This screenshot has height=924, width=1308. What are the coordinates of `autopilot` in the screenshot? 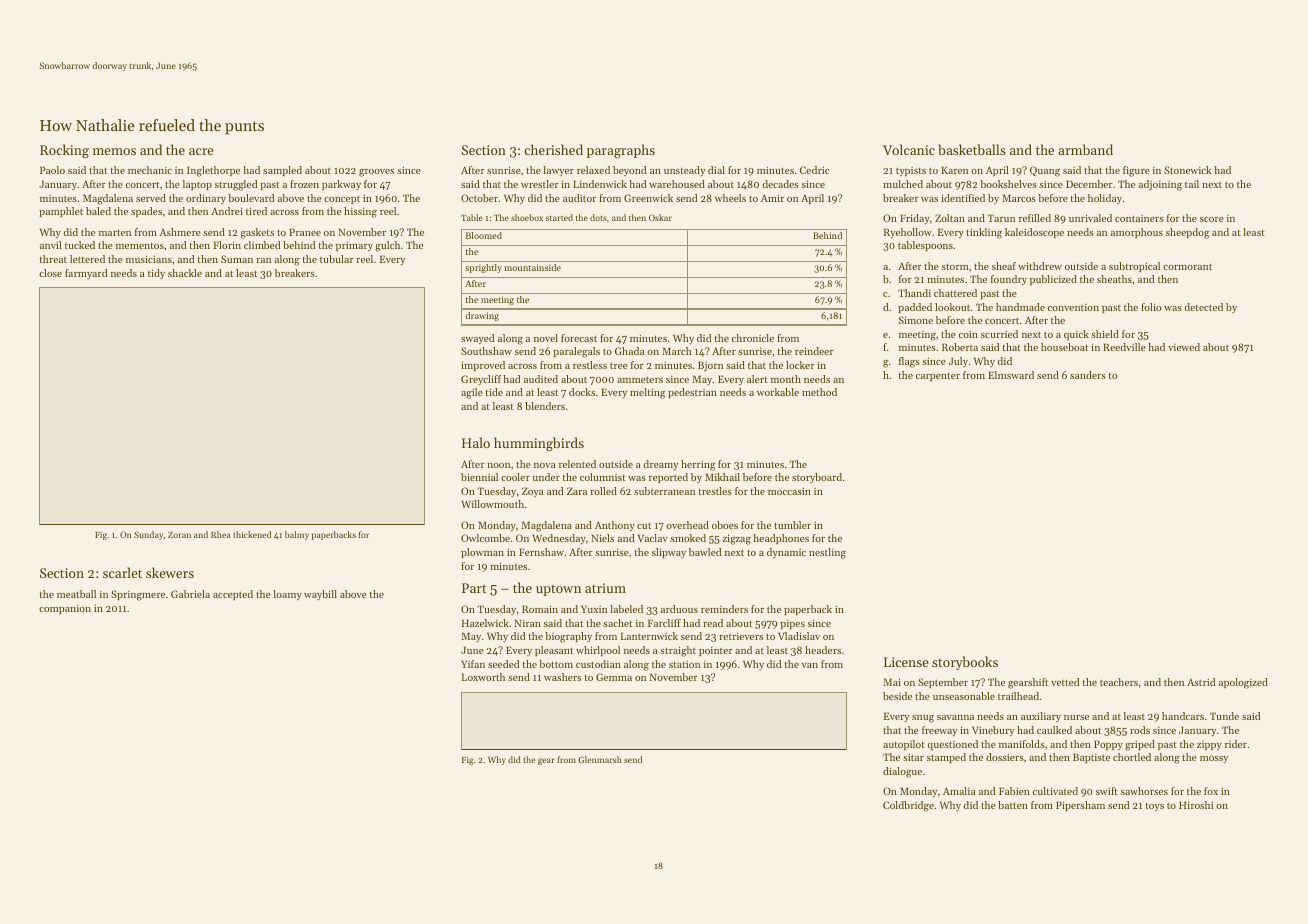 It's located at (904, 745).
